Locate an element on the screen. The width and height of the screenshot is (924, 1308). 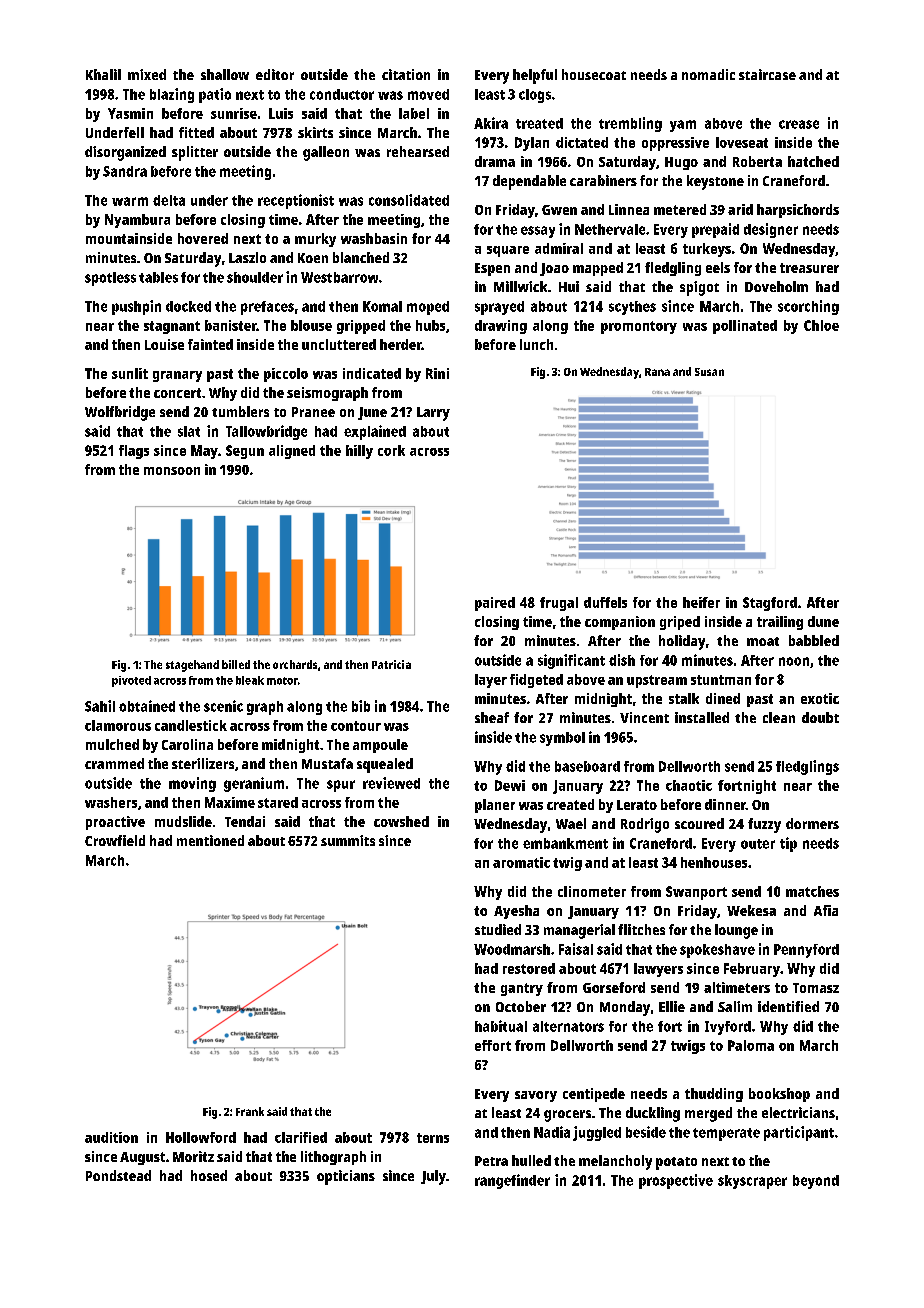
frugal is located at coordinates (559, 604).
